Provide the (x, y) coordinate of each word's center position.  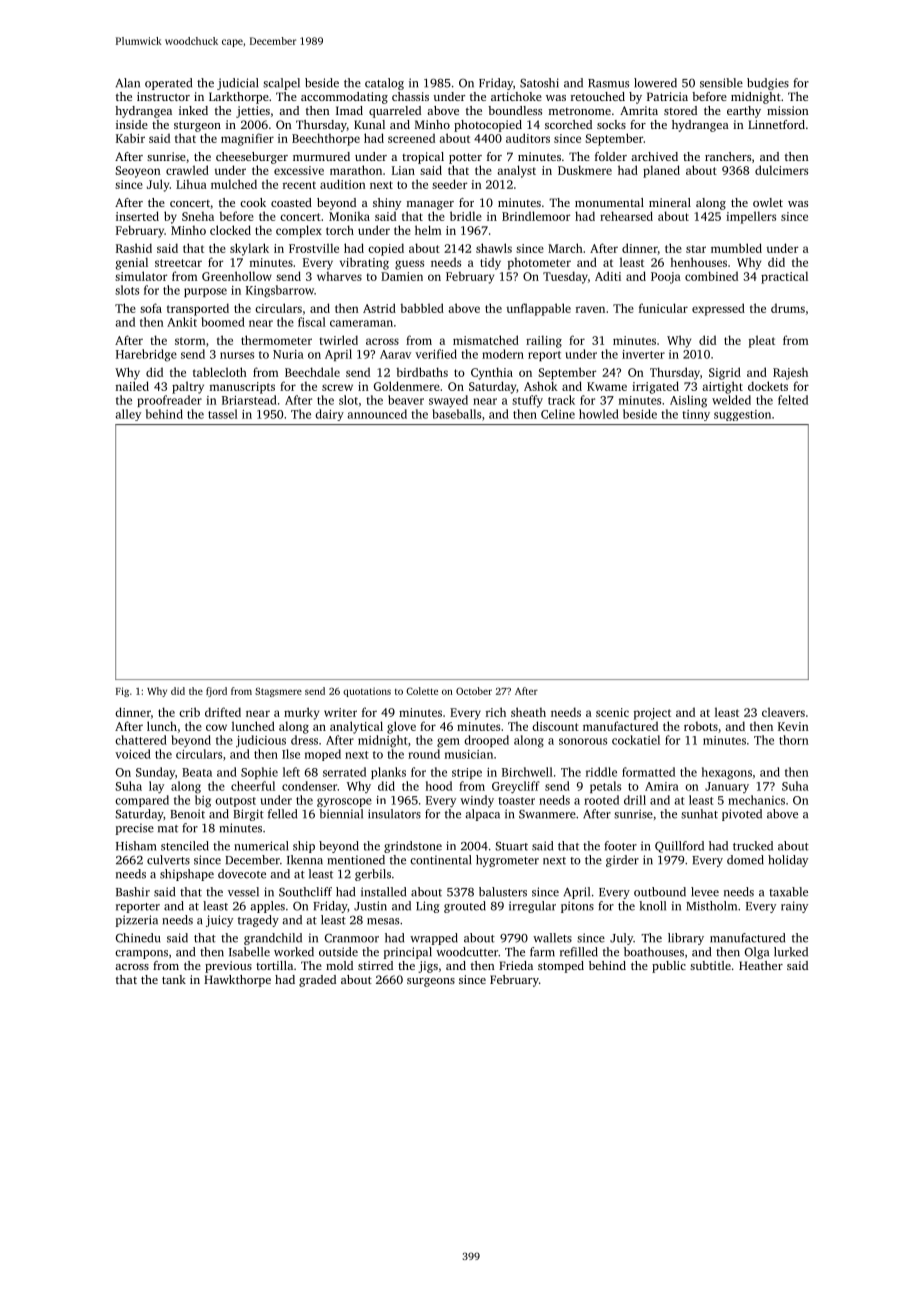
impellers (751, 217)
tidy (490, 263)
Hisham (136, 846)
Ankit (182, 322)
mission (788, 110)
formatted (648, 772)
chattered (141, 740)
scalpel (281, 84)
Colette (422, 691)
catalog (384, 84)
